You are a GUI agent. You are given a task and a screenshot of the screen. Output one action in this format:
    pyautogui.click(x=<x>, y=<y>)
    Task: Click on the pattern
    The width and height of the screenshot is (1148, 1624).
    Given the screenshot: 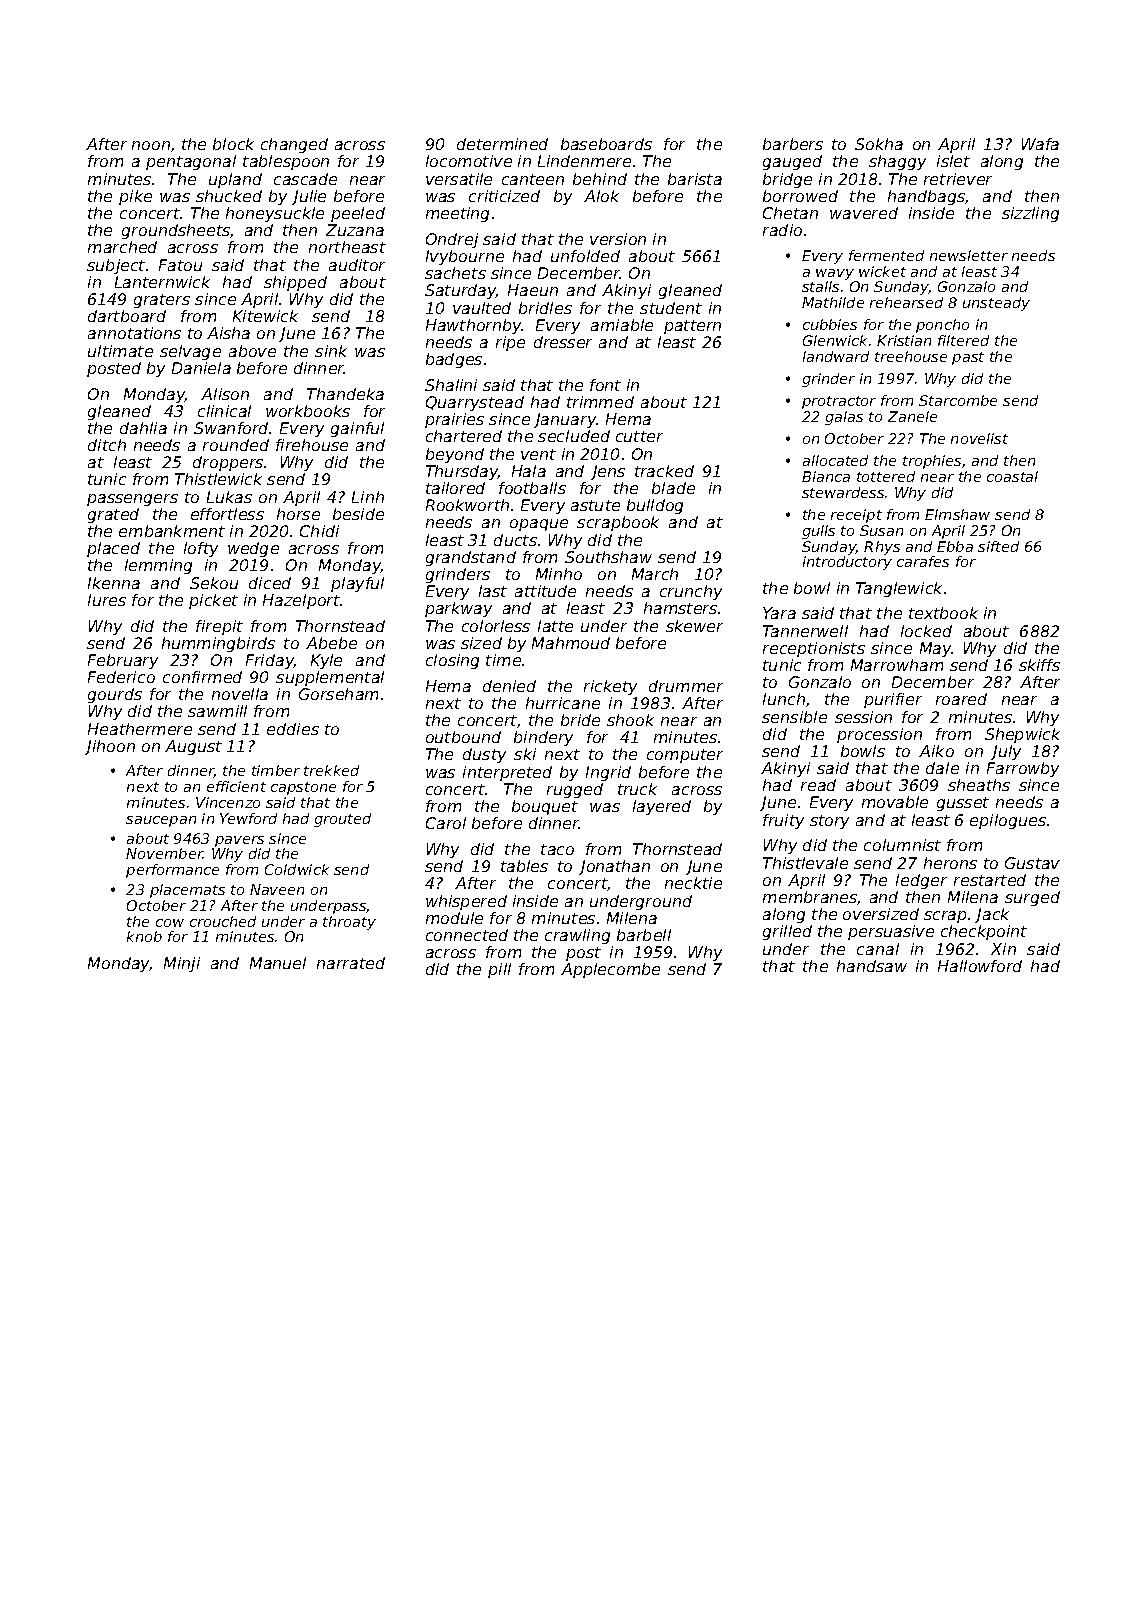 What is the action you would take?
    pyautogui.click(x=692, y=327)
